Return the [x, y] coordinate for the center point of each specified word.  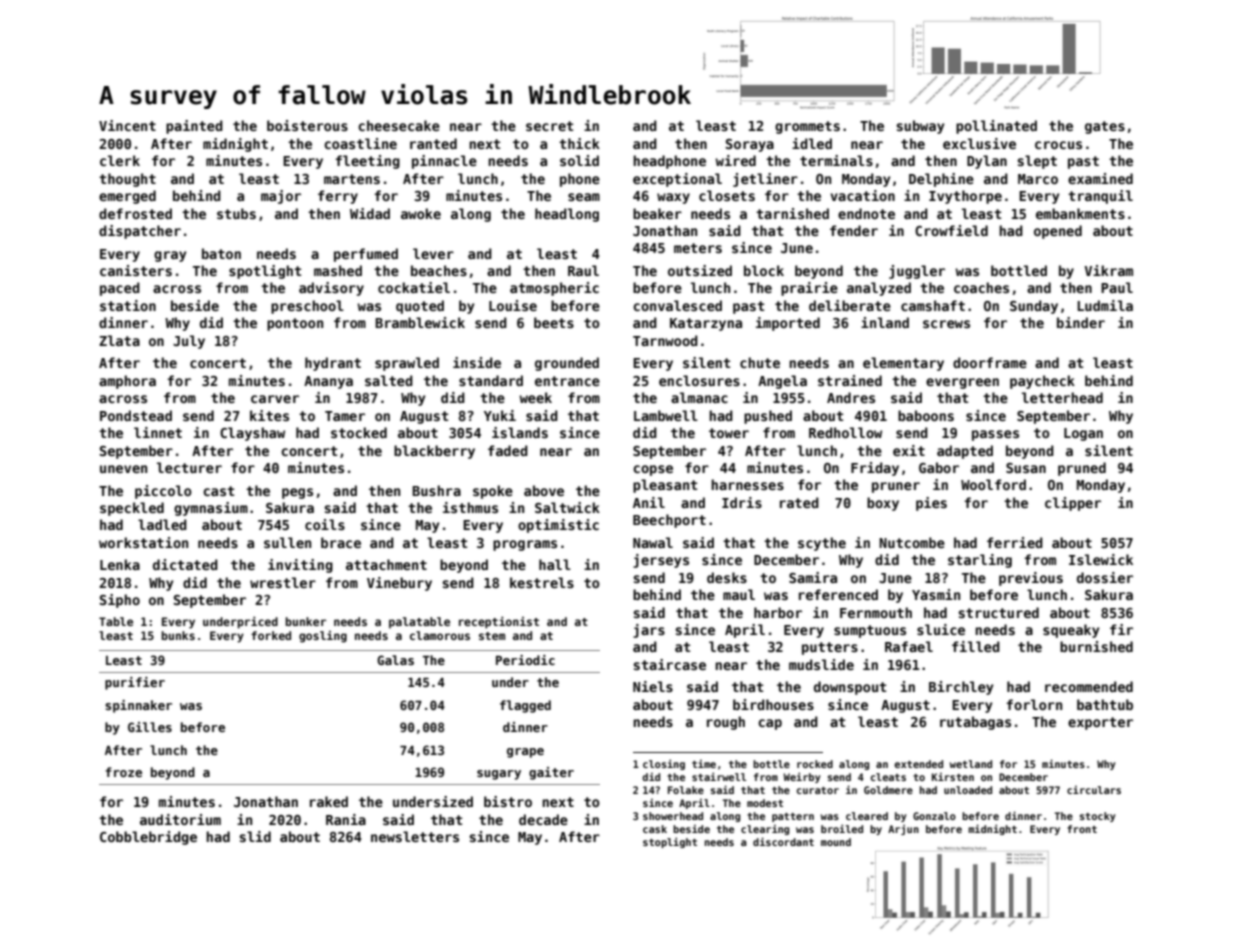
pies [931, 504]
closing [664, 764]
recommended [1089, 686]
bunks [178, 635]
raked [329, 801]
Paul [1117, 287]
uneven [123, 469]
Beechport [669, 521]
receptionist [499, 622]
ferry [338, 197]
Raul [583, 270]
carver [275, 399]
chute [760, 362]
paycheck [1042, 382]
